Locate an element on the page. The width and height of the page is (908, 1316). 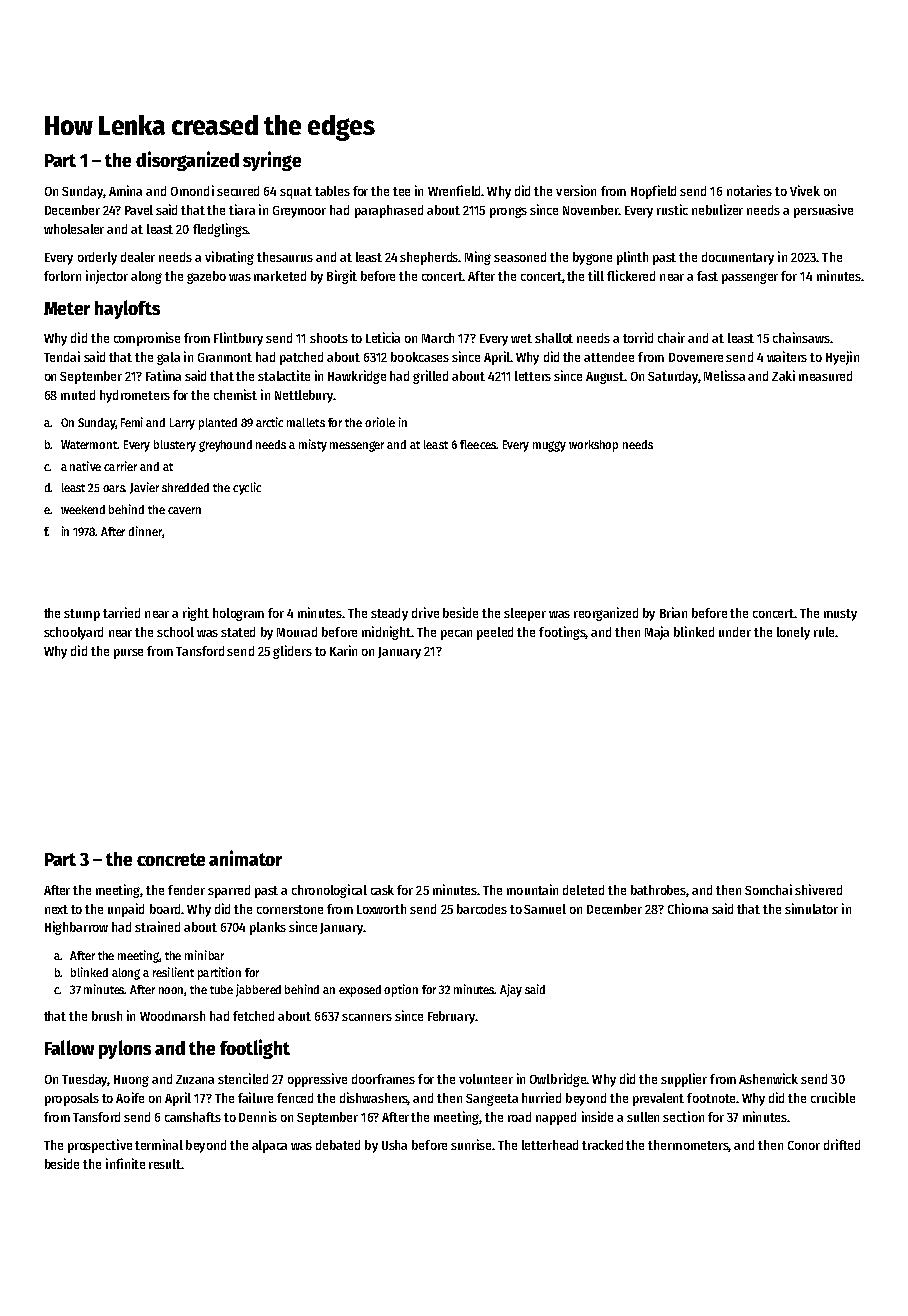
fledglings is located at coordinates (220, 230).
